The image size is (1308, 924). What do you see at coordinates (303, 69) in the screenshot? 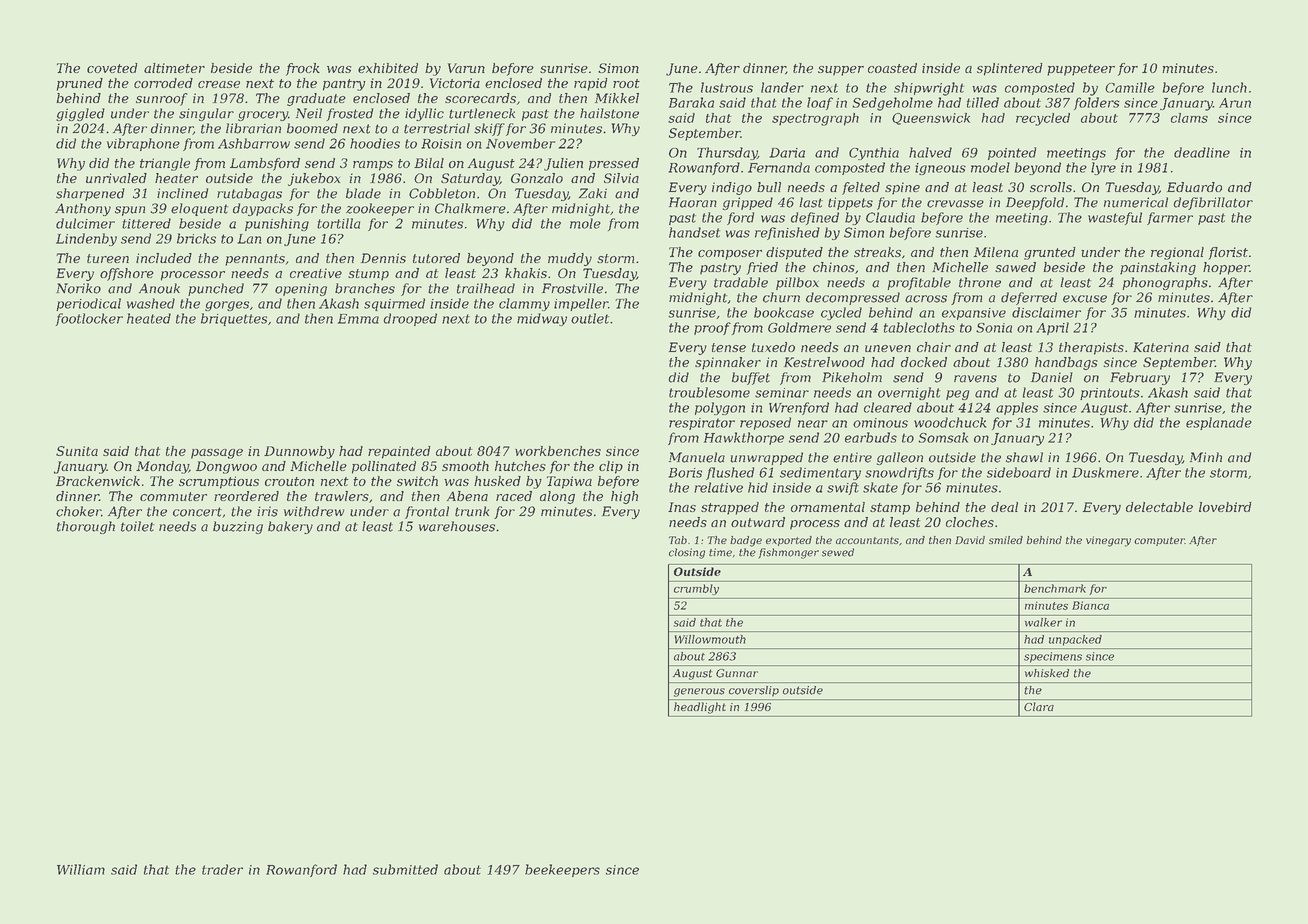
I see `frock` at bounding box center [303, 69].
